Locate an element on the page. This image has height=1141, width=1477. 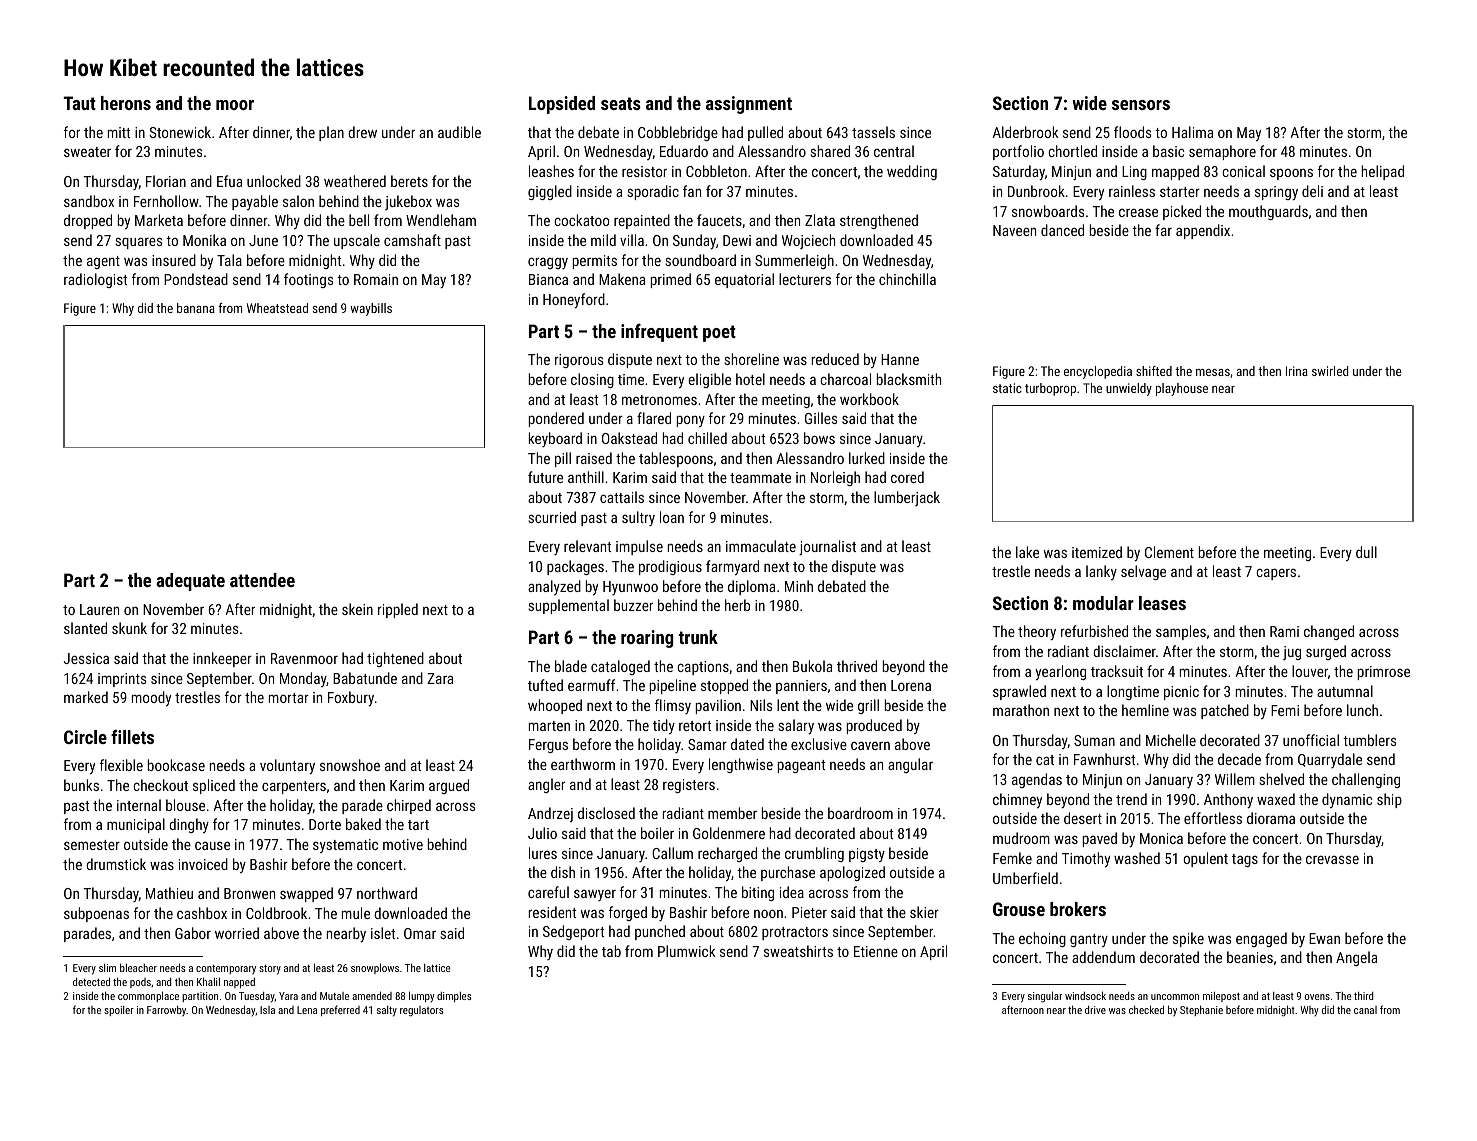
skein is located at coordinates (357, 609).
